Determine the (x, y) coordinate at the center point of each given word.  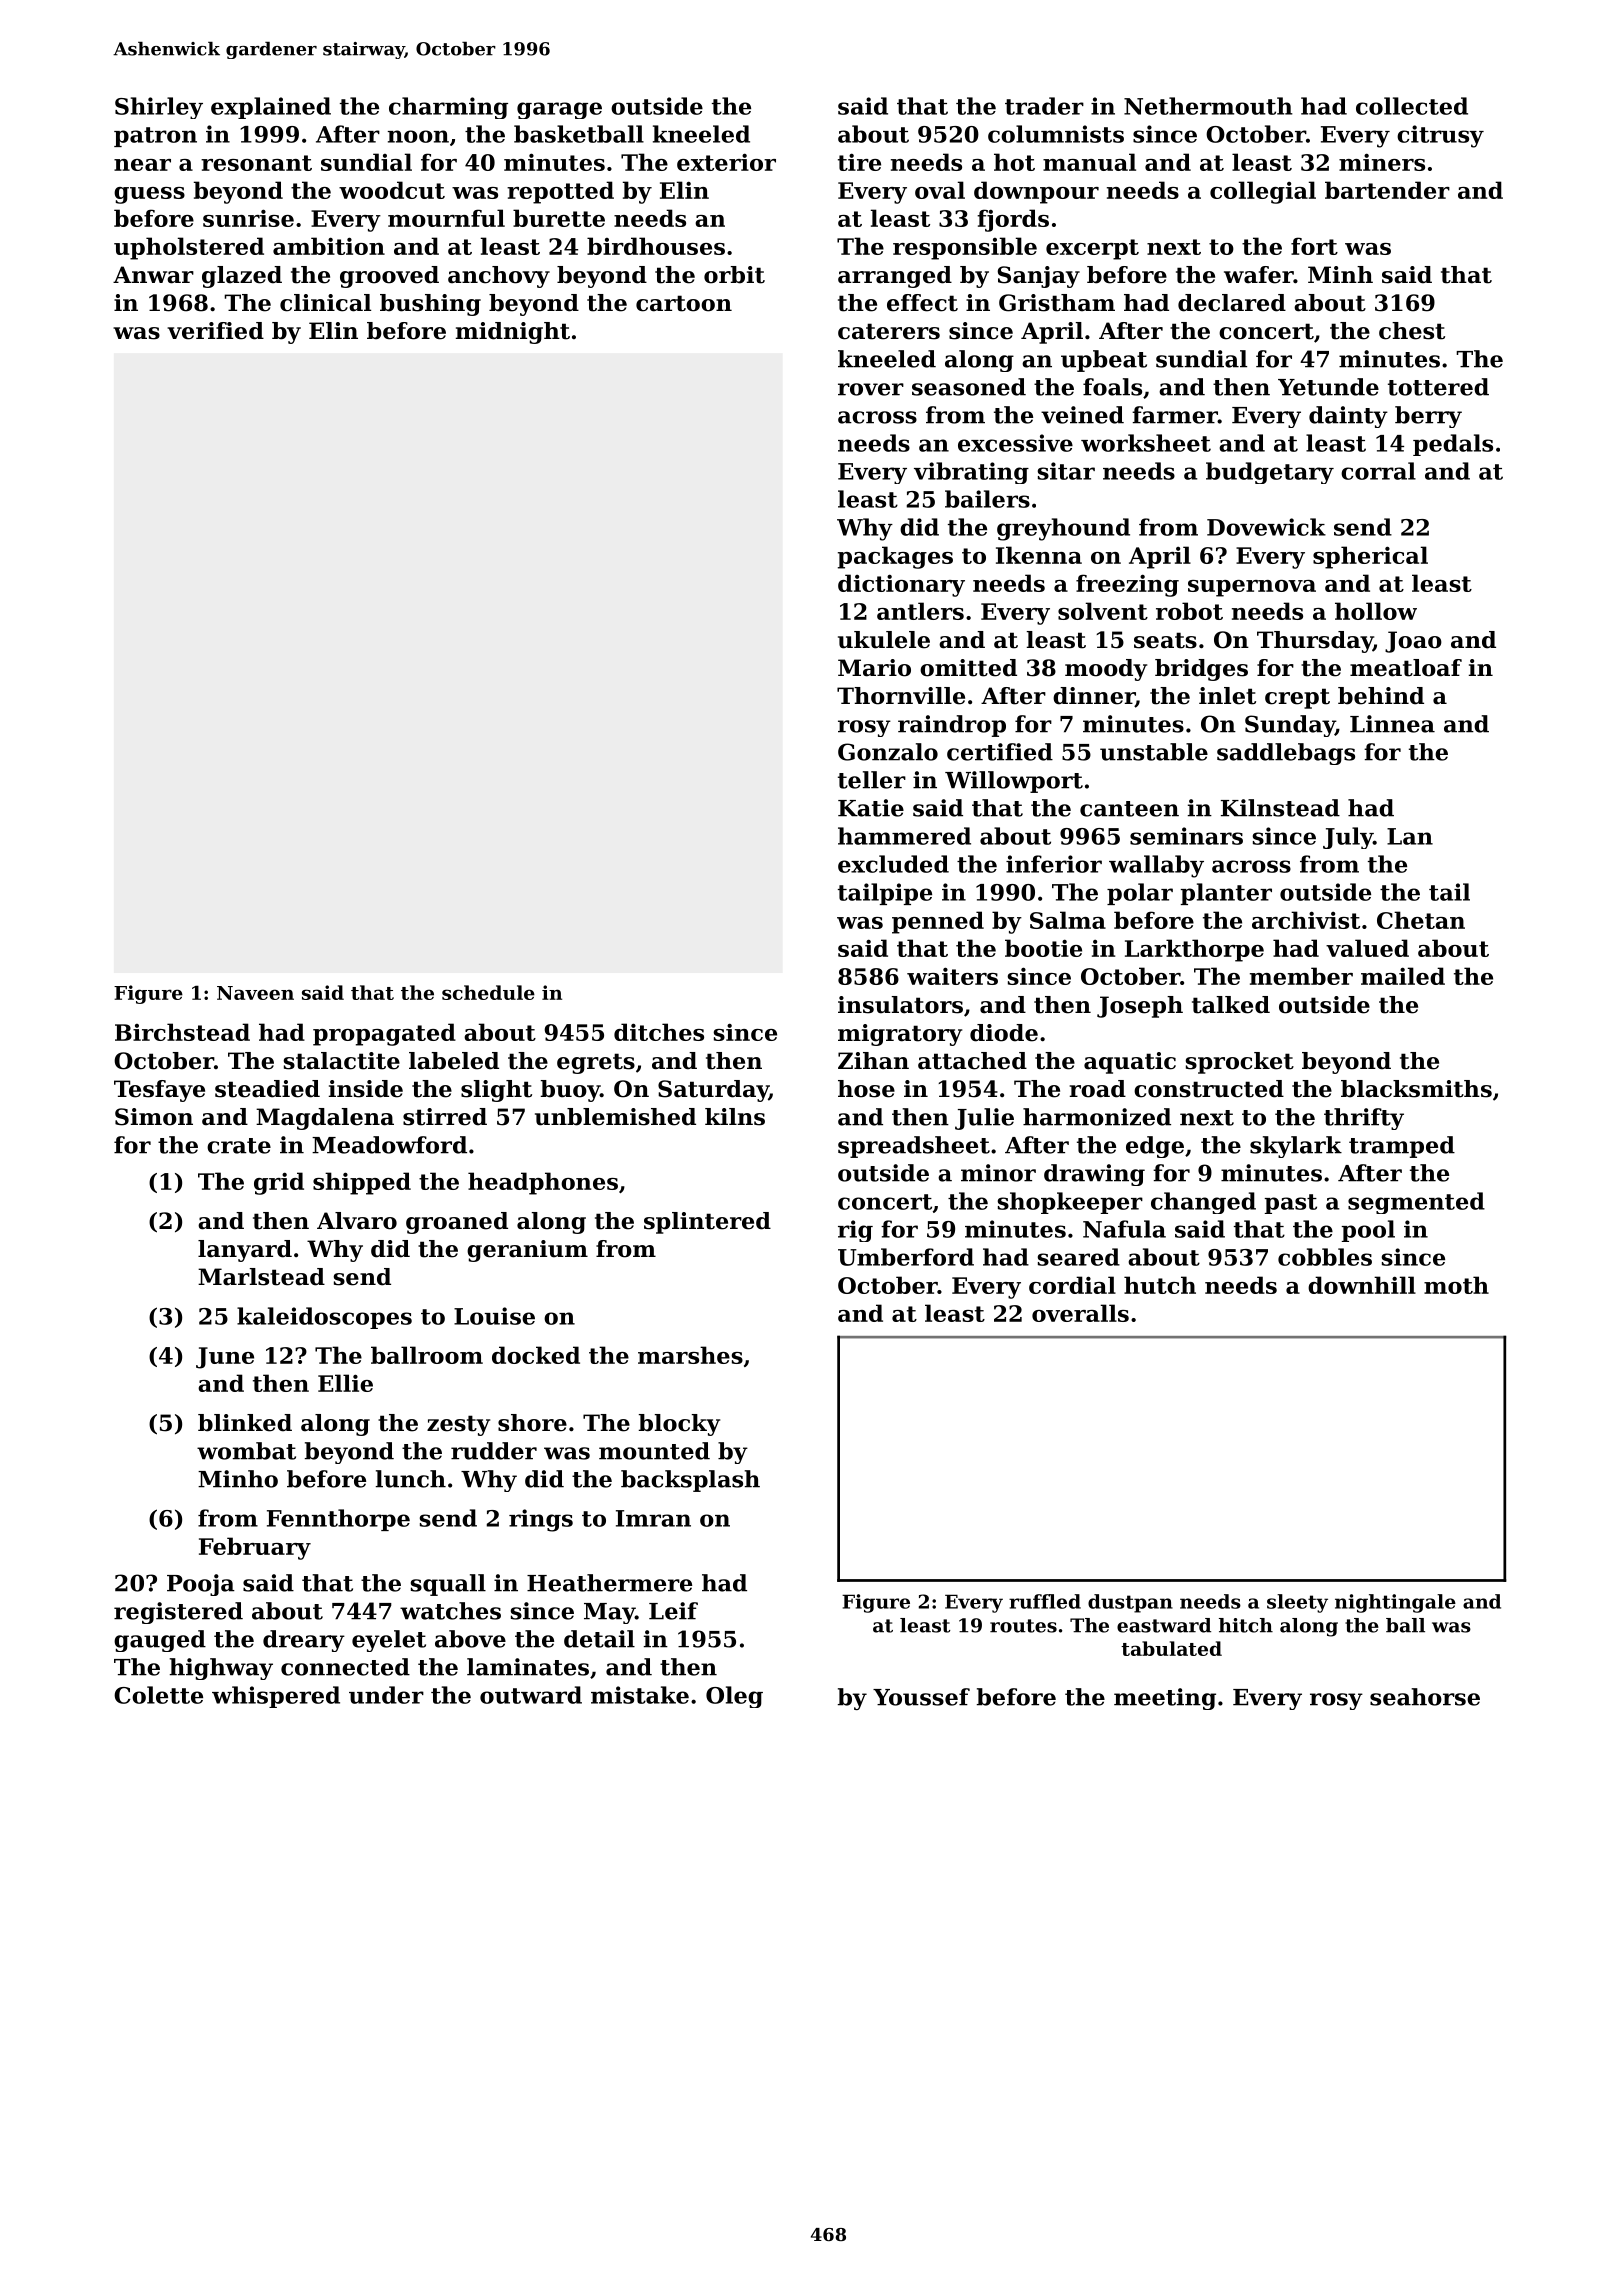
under (386, 1695)
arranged (895, 277)
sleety (1297, 1603)
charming (448, 108)
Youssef (921, 1697)
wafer (1259, 275)
